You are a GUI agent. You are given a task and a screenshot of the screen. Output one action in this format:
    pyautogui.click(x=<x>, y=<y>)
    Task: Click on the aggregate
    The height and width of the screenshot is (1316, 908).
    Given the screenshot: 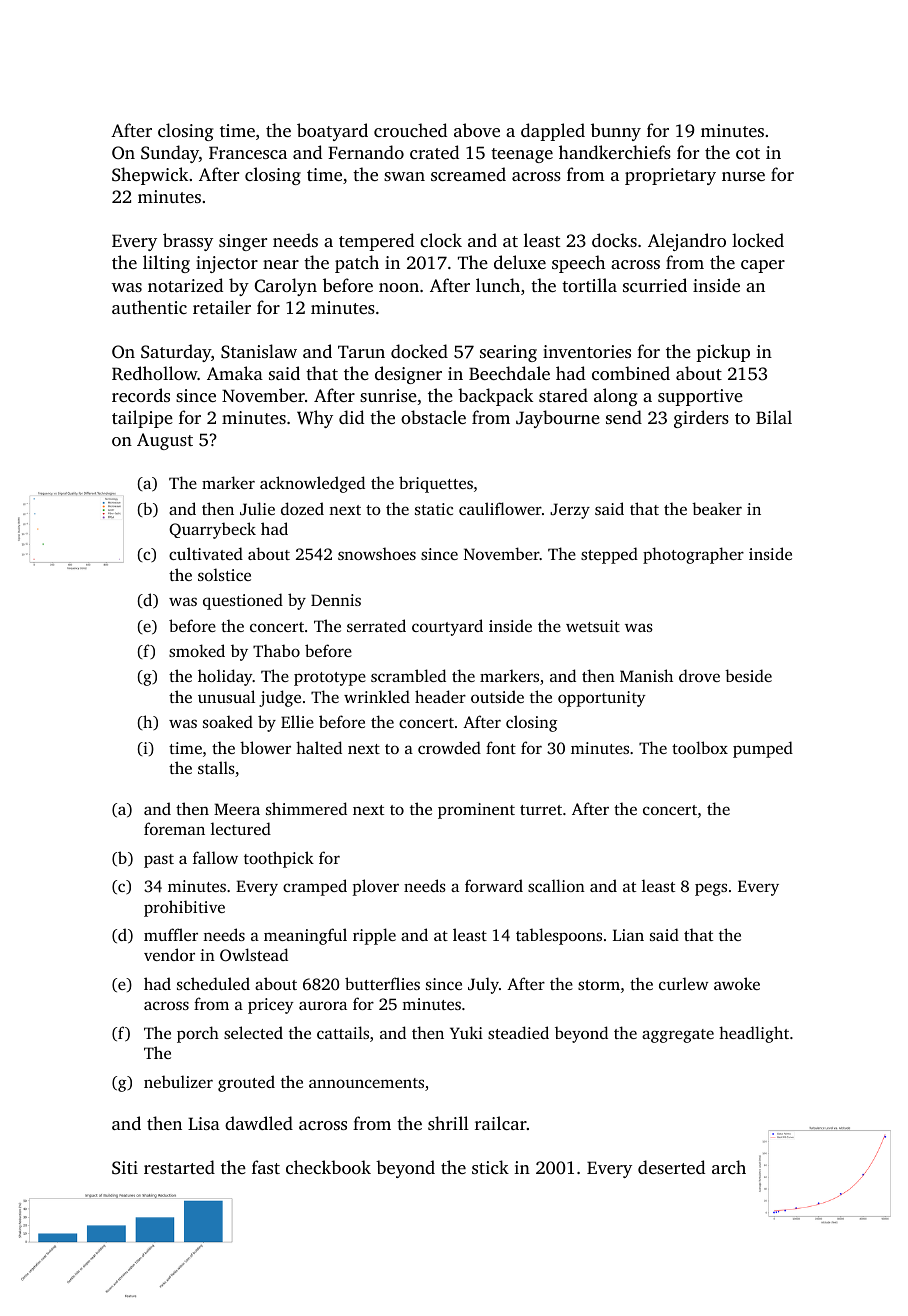 What is the action you would take?
    pyautogui.click(x=678, y=1036)
